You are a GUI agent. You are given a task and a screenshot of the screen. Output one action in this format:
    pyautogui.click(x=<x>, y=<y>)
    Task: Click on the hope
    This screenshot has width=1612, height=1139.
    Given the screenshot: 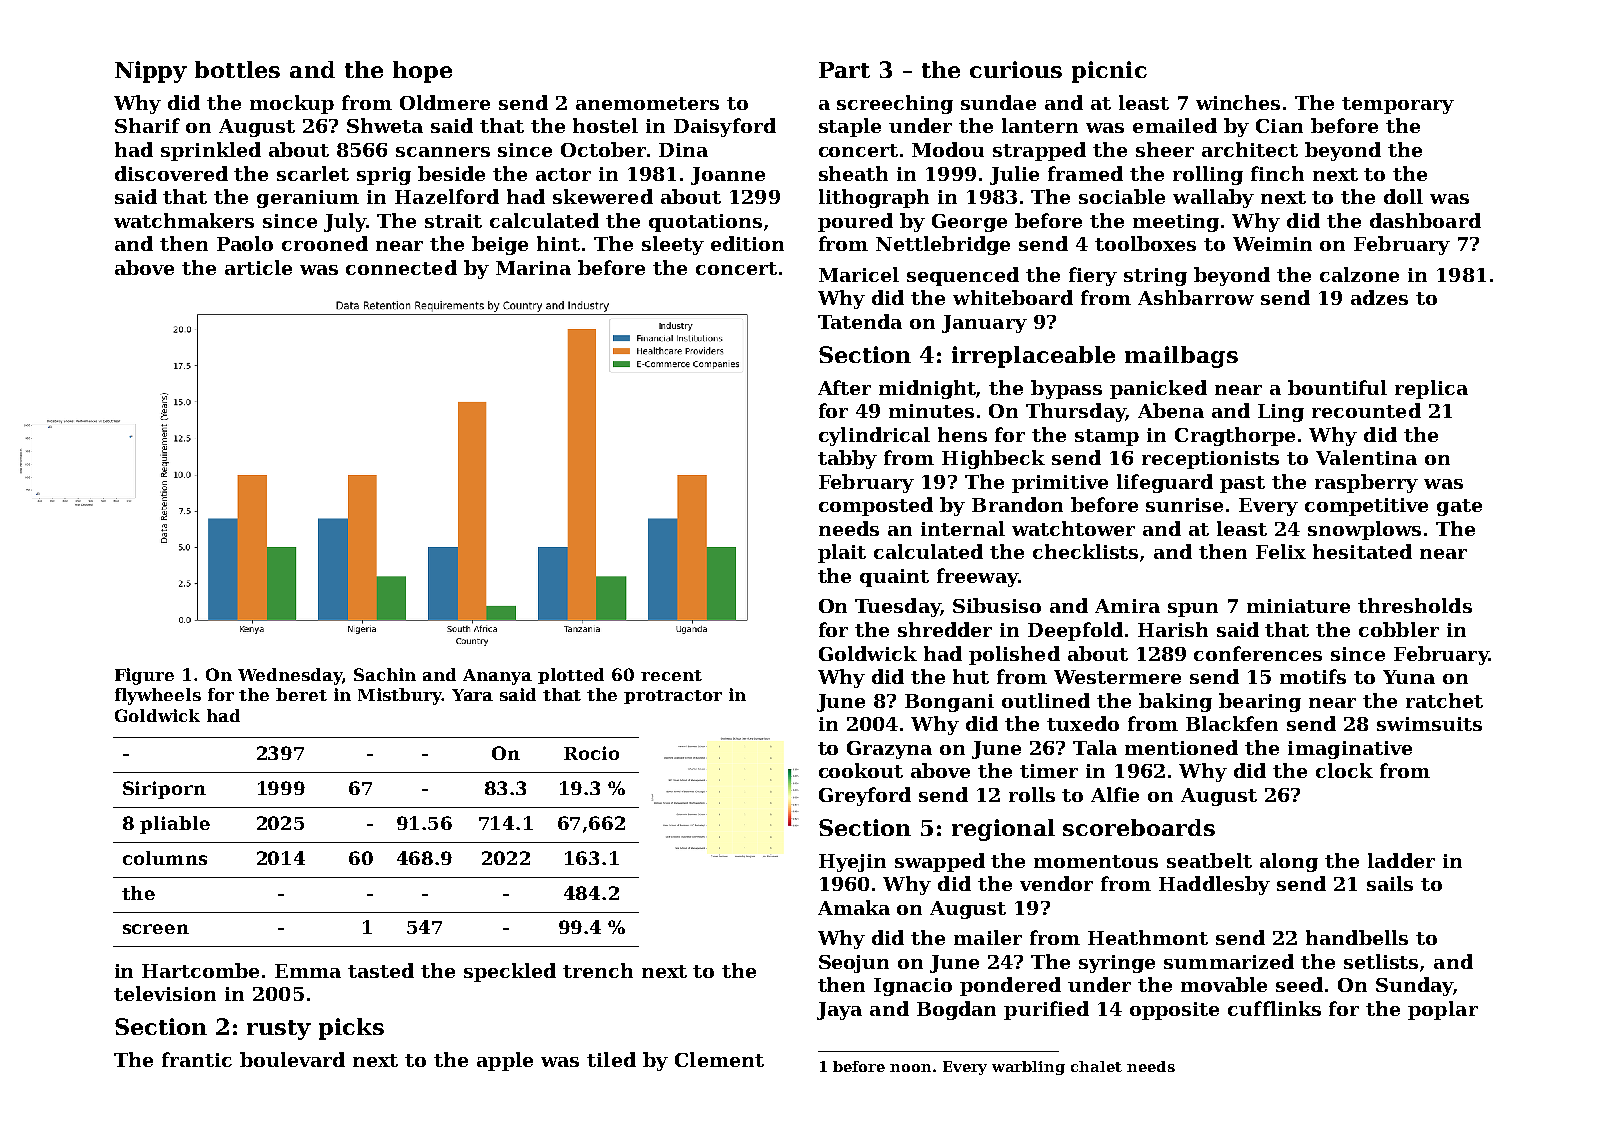 What is the action you would take?
    pyautogui.click(x=422, y=72)
